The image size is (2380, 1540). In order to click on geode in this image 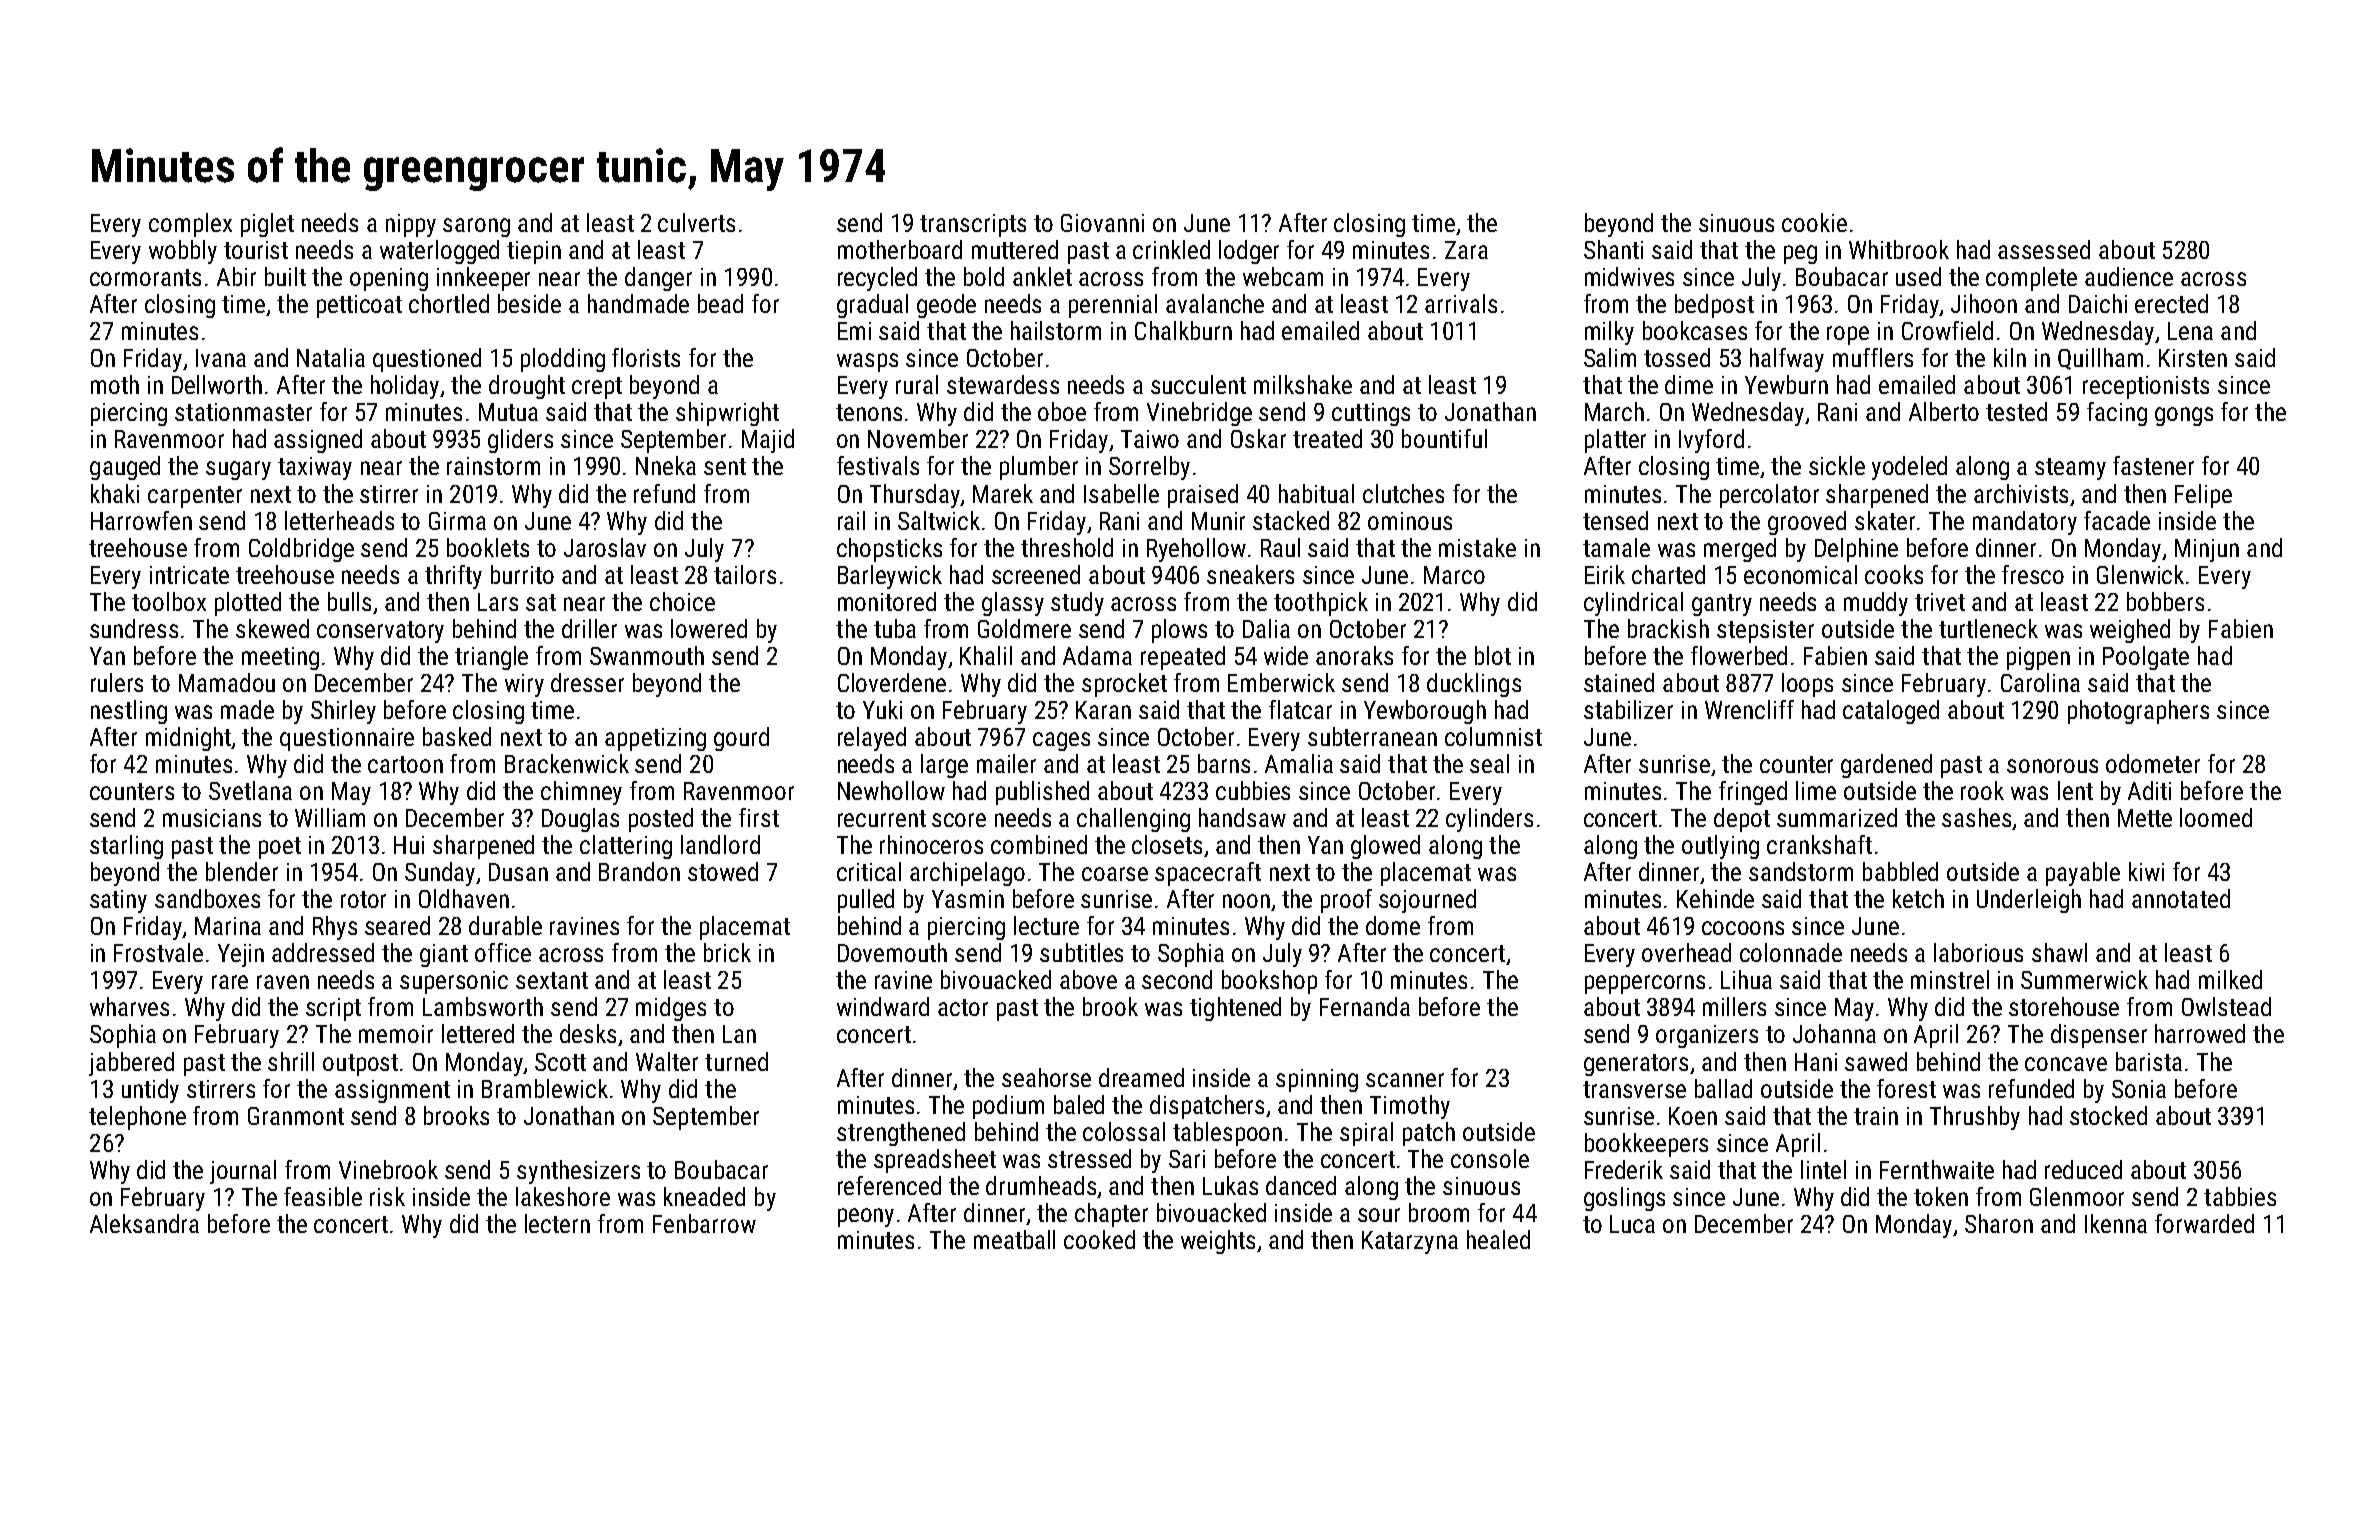, I will do `click(946, 306)`.
